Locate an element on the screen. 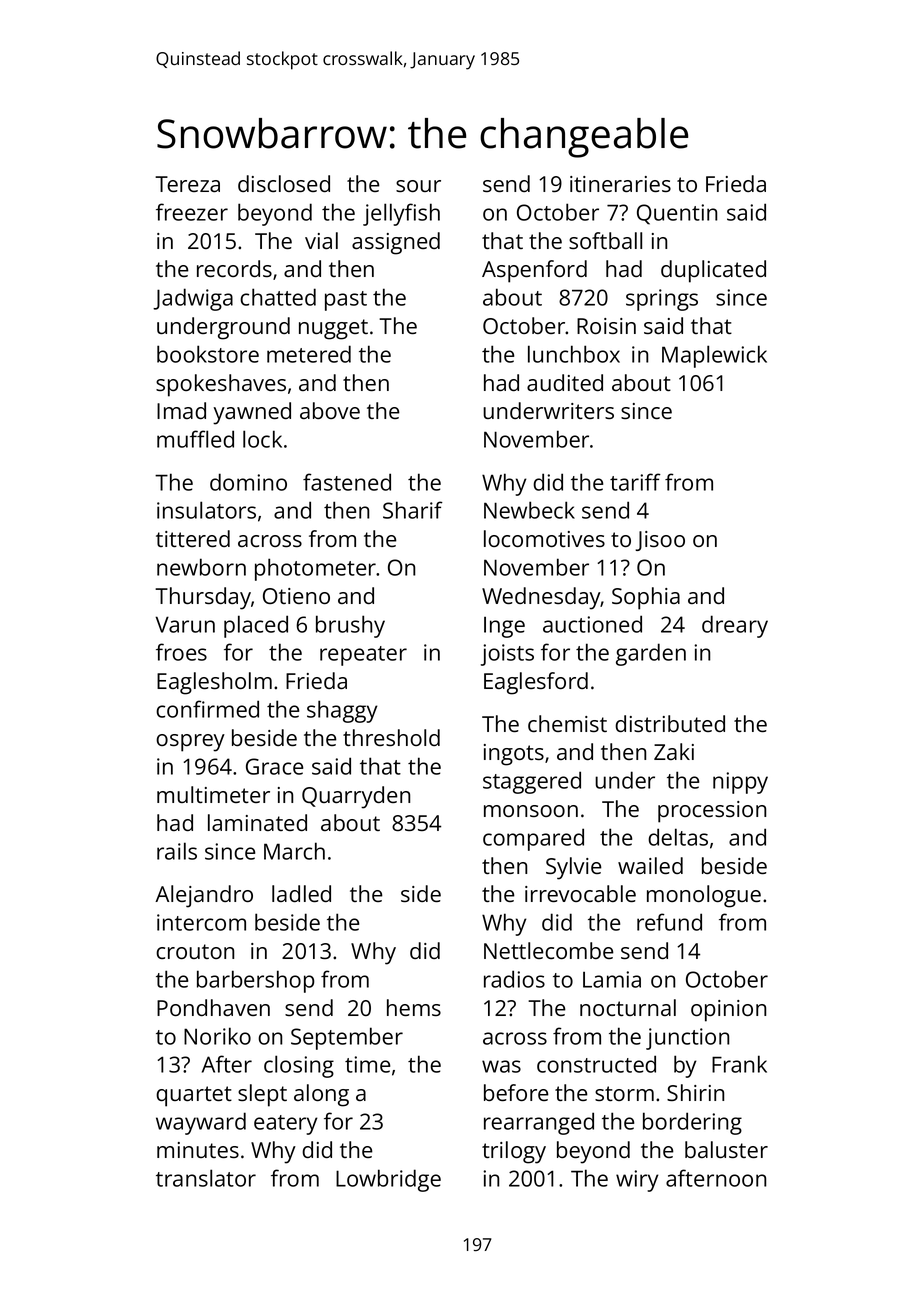 This screenshot has height=1311, width=924. Maplewick is located at coordinates (714, 356).
